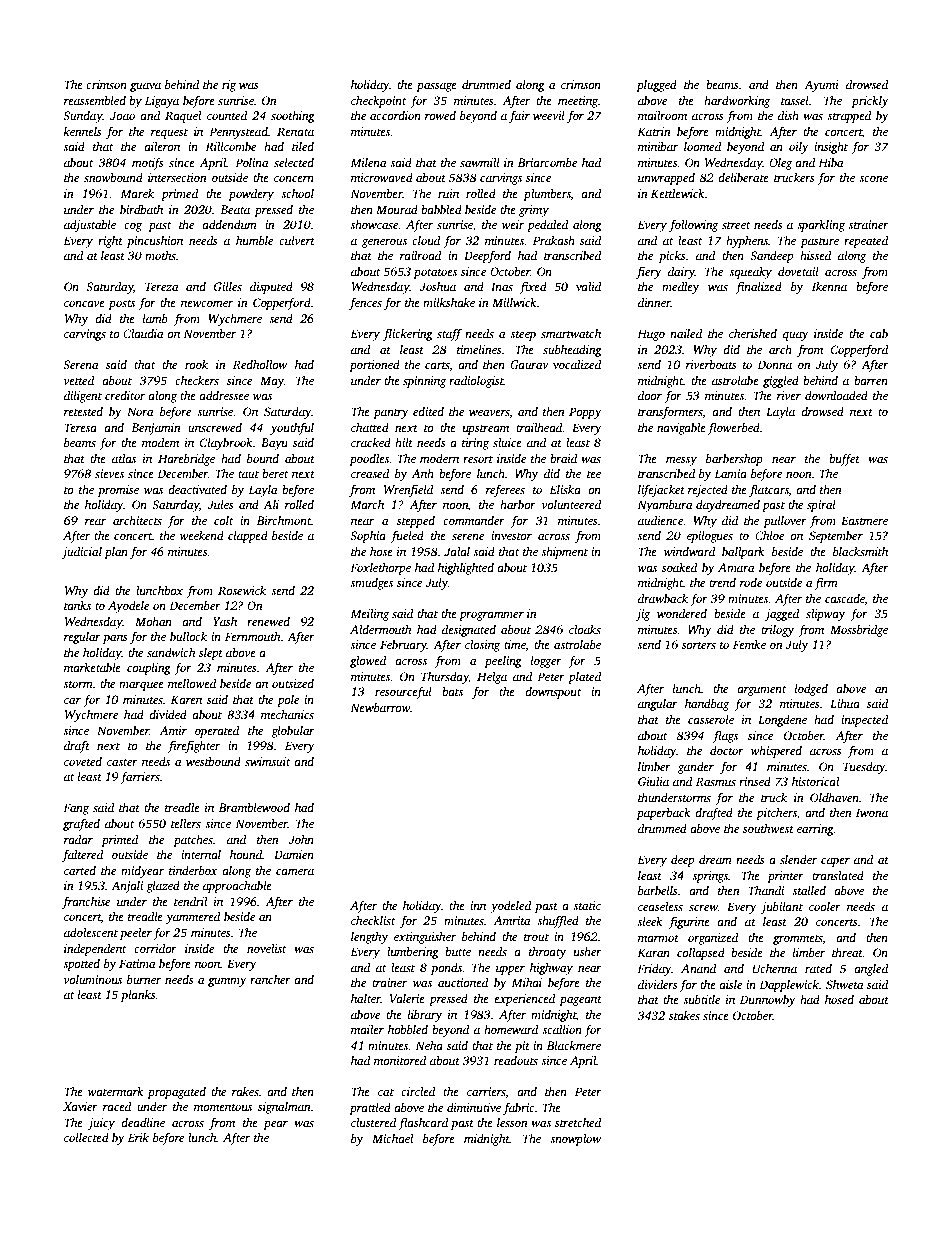 The height and width of the screenshot is (1233, 952). What do you see at coordinates (575, 1140) in the screenshot?
I see `snowplow` at bounding box center [575, 1140].
